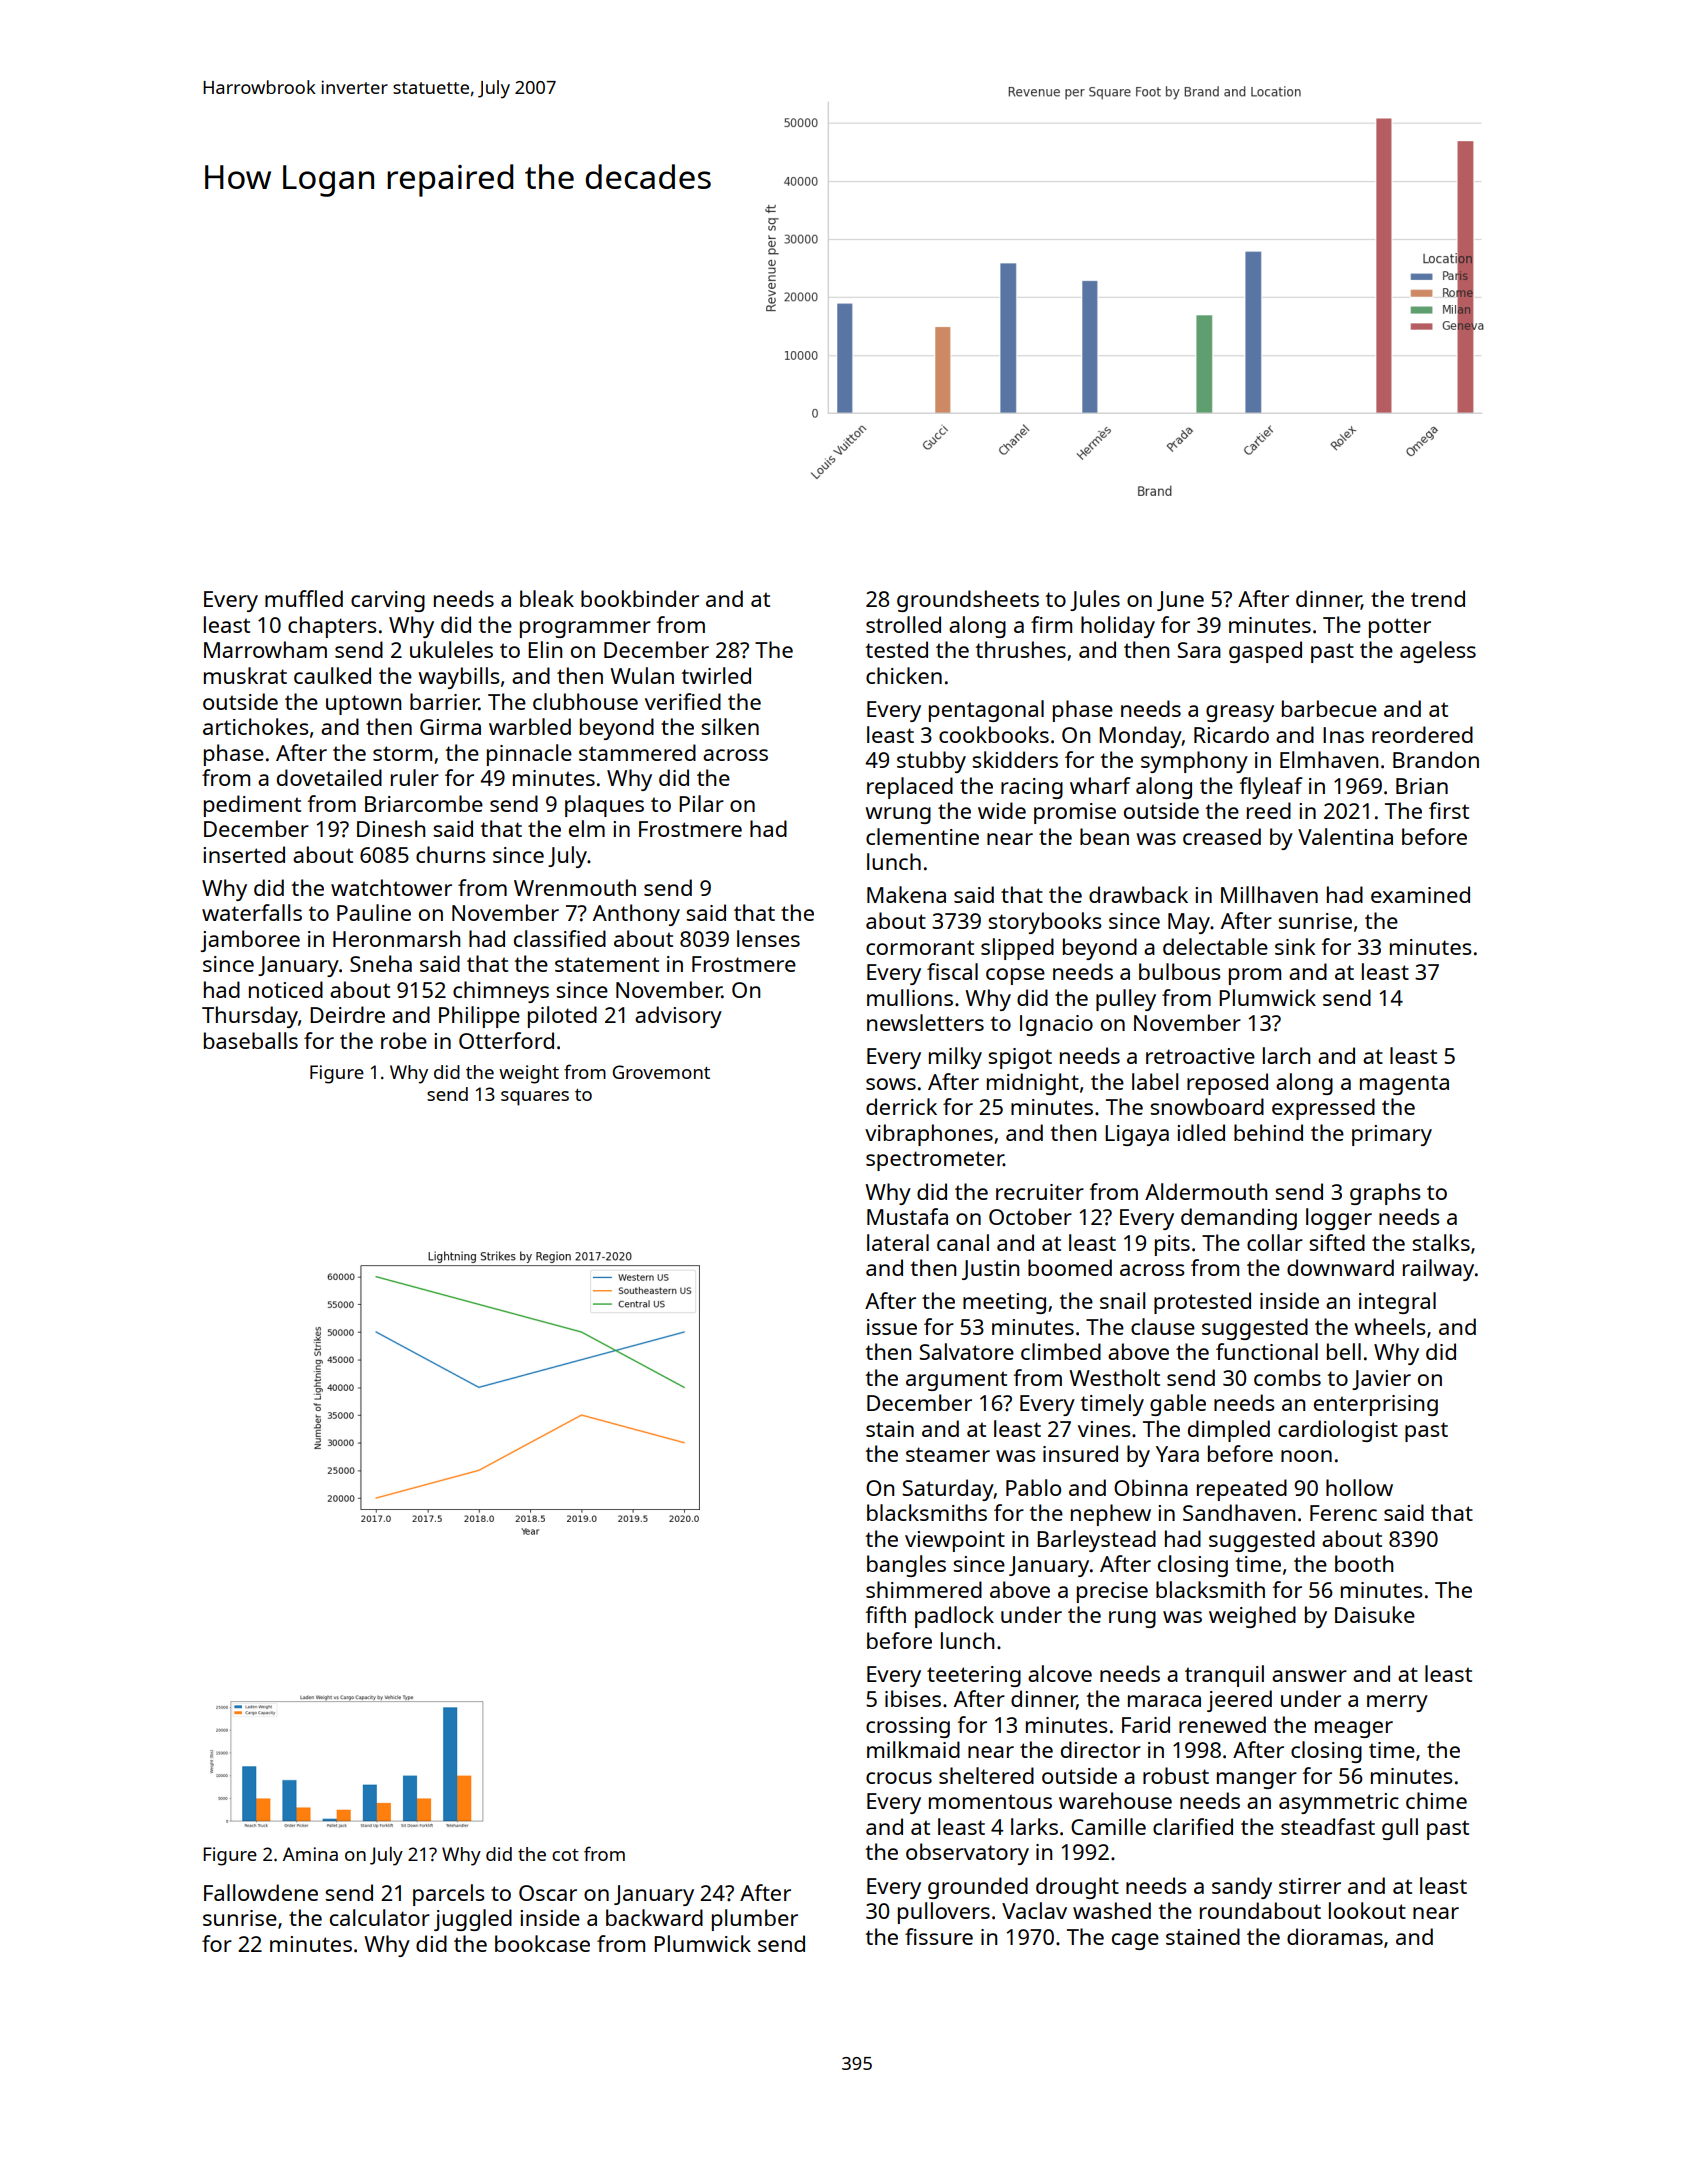 The height and width of the page is (2178, 1683). I want to click on chimneys, so click(501, 992).
